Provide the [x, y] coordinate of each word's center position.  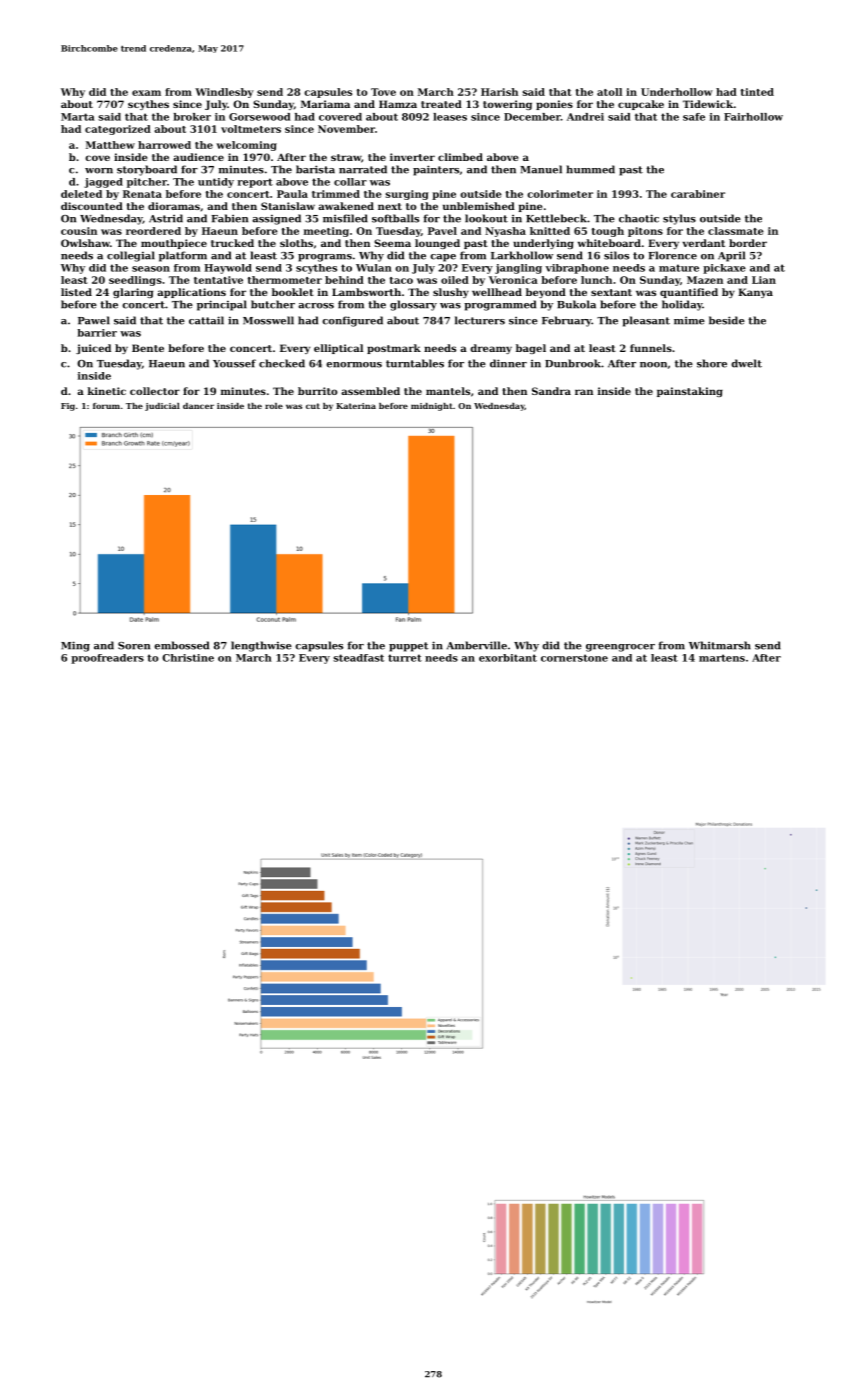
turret [405, 658]
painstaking [690, 392]
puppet [408, 647]
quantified [689, 293]
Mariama [325, 104]
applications [191, 293]
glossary [413, 305]
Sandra [551, 391]
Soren [134, 646]
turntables [415, 363]
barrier [97, 333]
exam [146, 93]
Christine [188, 658]
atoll [609, 92]
